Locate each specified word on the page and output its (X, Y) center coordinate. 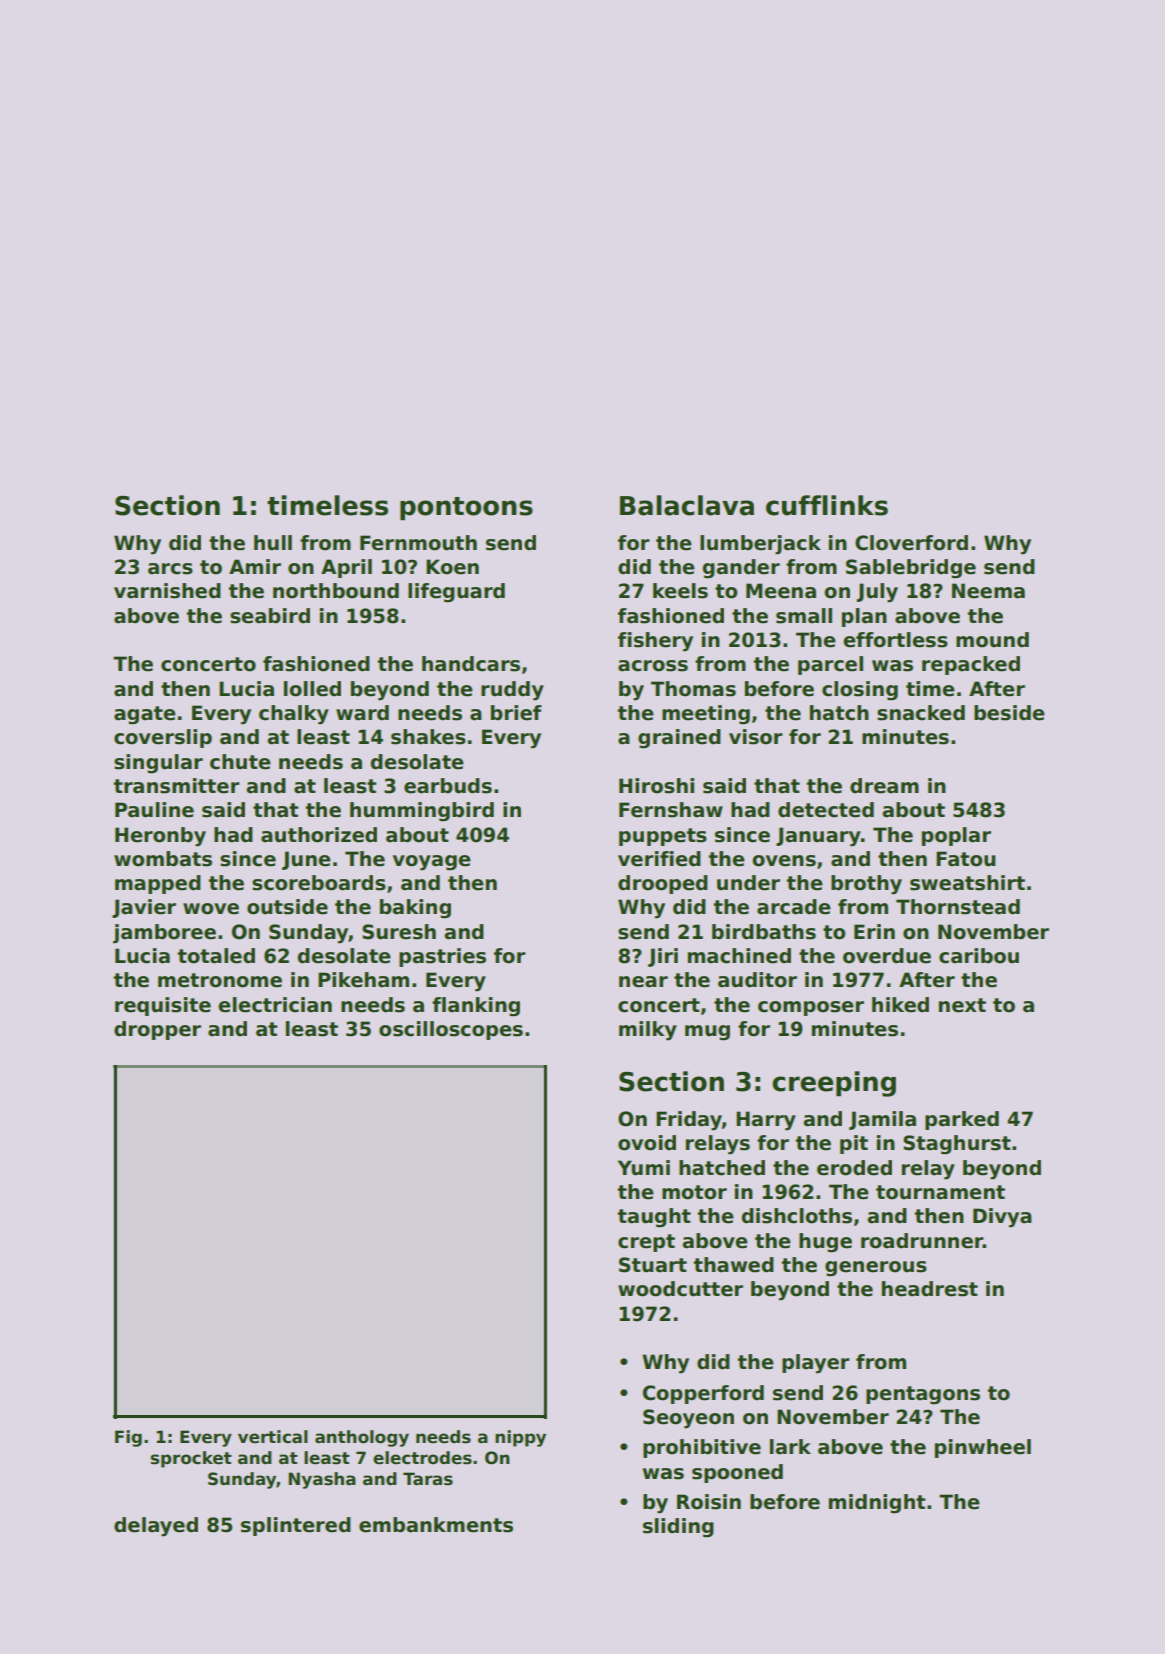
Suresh (399, 932)
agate (145, 715)
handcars (471, 664)
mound (992, 640)
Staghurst (957, 1145)
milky (648, 1031)
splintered (296, 1526)
